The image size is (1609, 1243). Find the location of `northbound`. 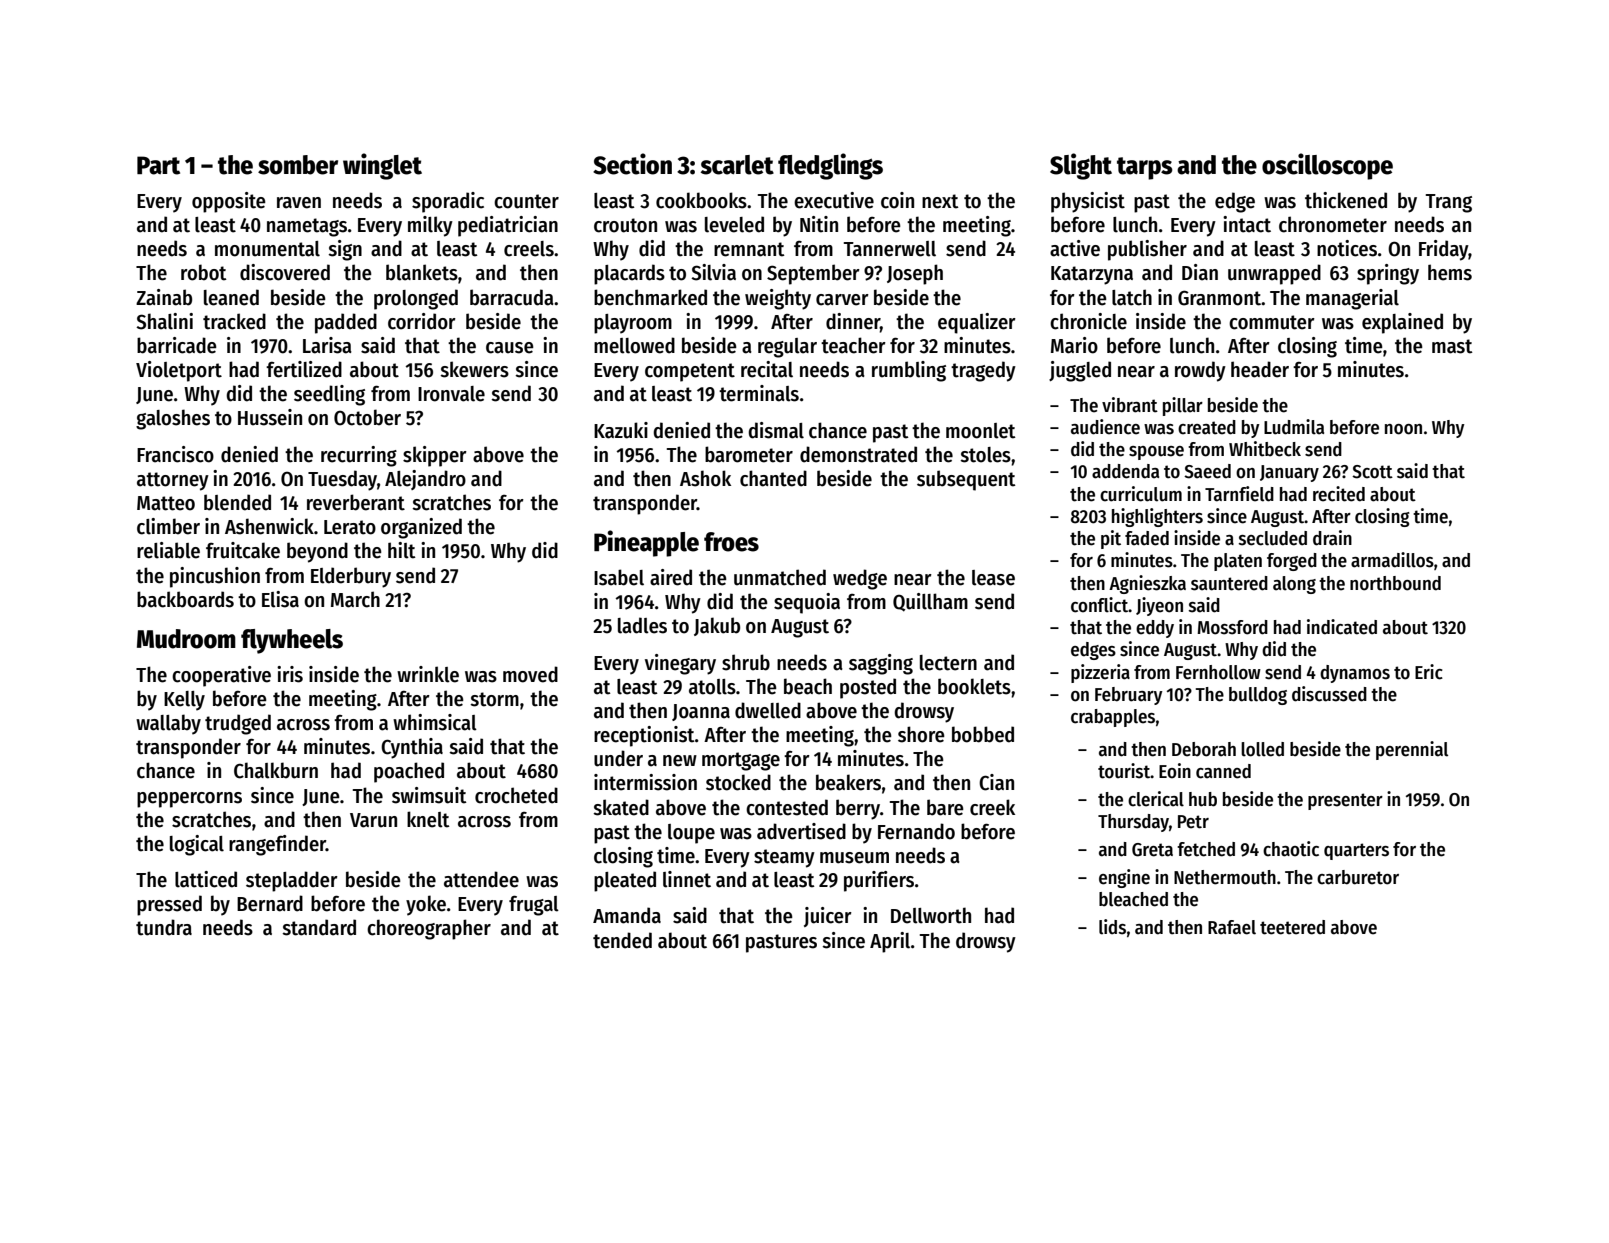

northbound is located at coordinates (1395, 583).
